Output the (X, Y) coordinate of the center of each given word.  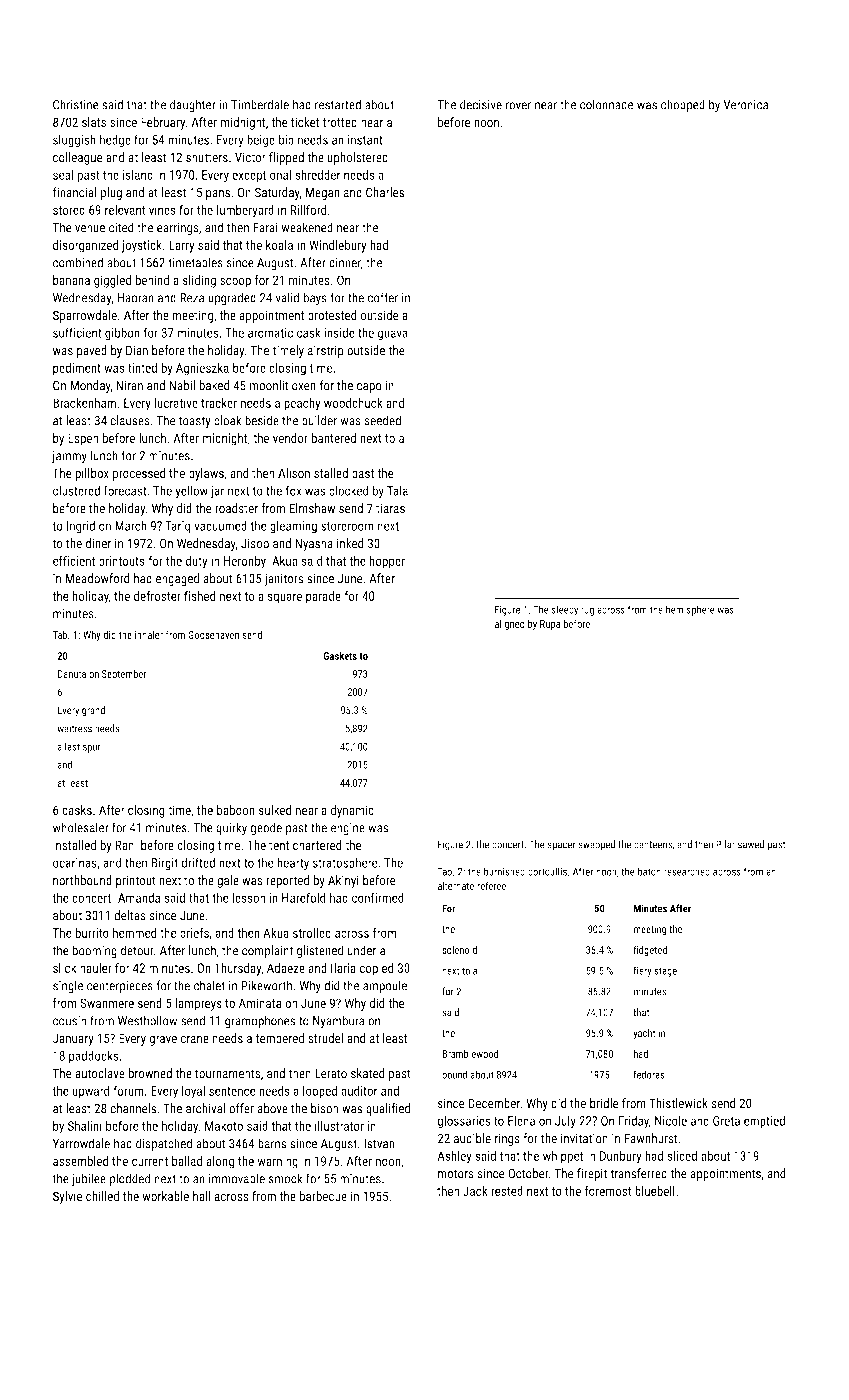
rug (587, 611)
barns (272, 1143)
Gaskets (340, 655)
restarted (338, 104)
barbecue (323, 1196)
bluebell (655, 1190)
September (124, 675)
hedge (115, 141)
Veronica (745, 105)
